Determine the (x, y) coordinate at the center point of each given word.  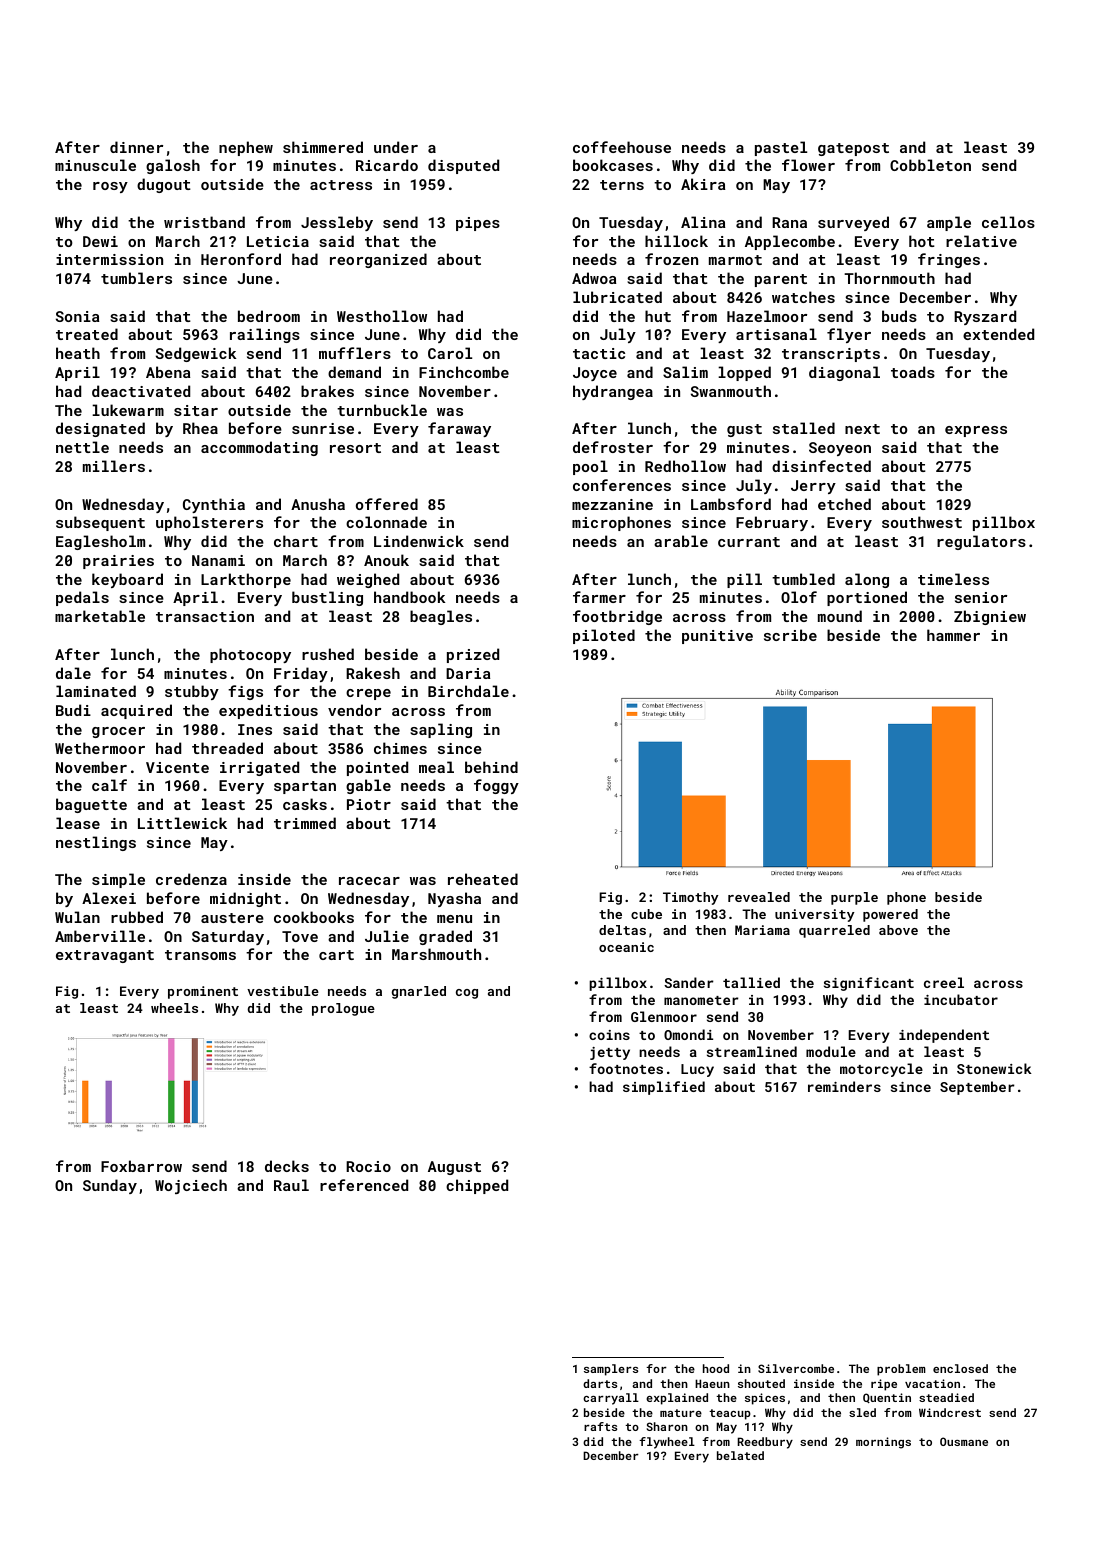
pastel (781, 148)
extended (998, 334)
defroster (613, 447)
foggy (496, 786)
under (396, 147)
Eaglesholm (100, 542)
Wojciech (191, 1186)
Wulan (77, 917)
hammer (953, 635)
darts (600, 1383)
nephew (246, 148)
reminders (844, 1086)
